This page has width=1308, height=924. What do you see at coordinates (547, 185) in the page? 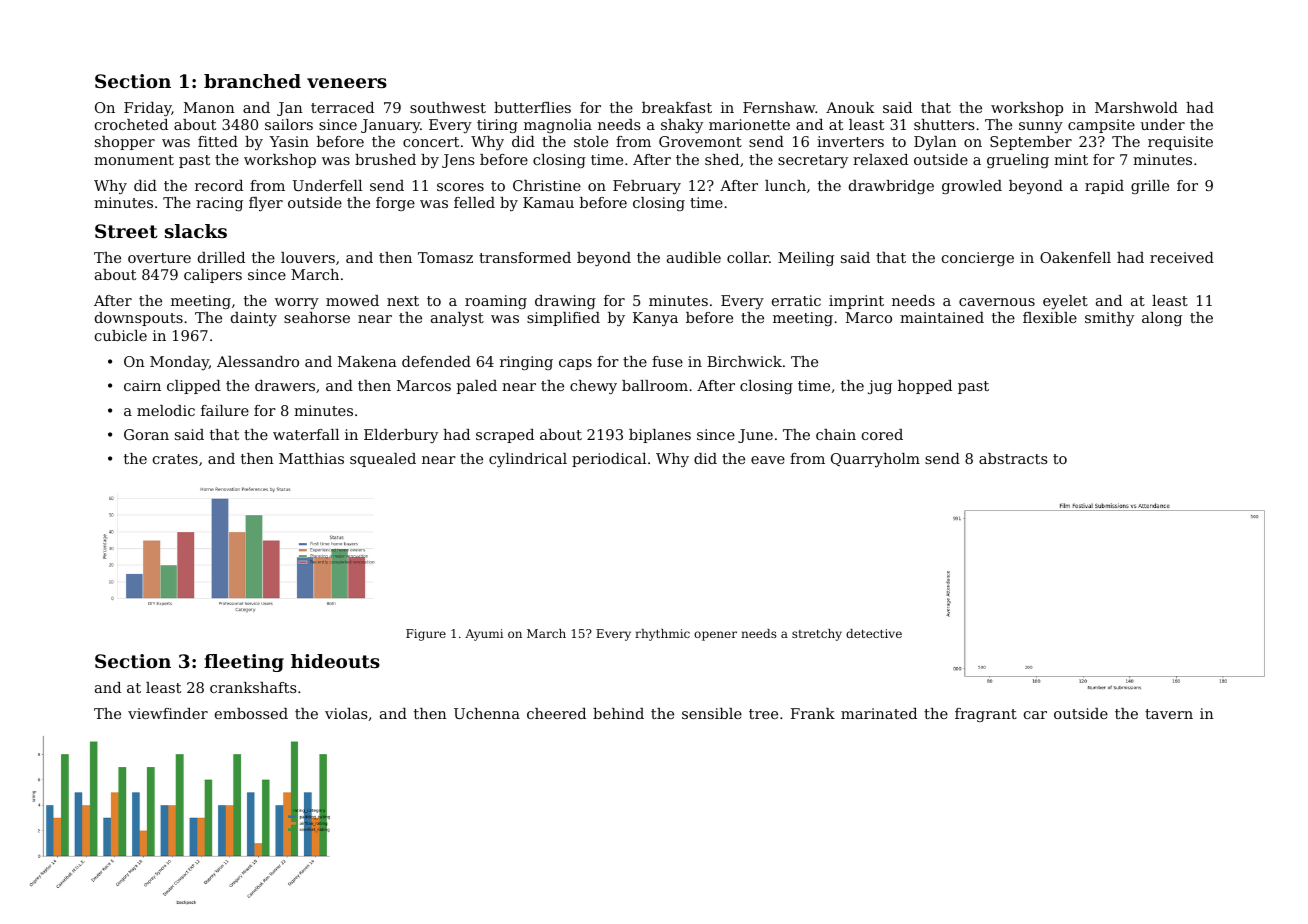
I see `Christine` at bounding box center [547, 185].
